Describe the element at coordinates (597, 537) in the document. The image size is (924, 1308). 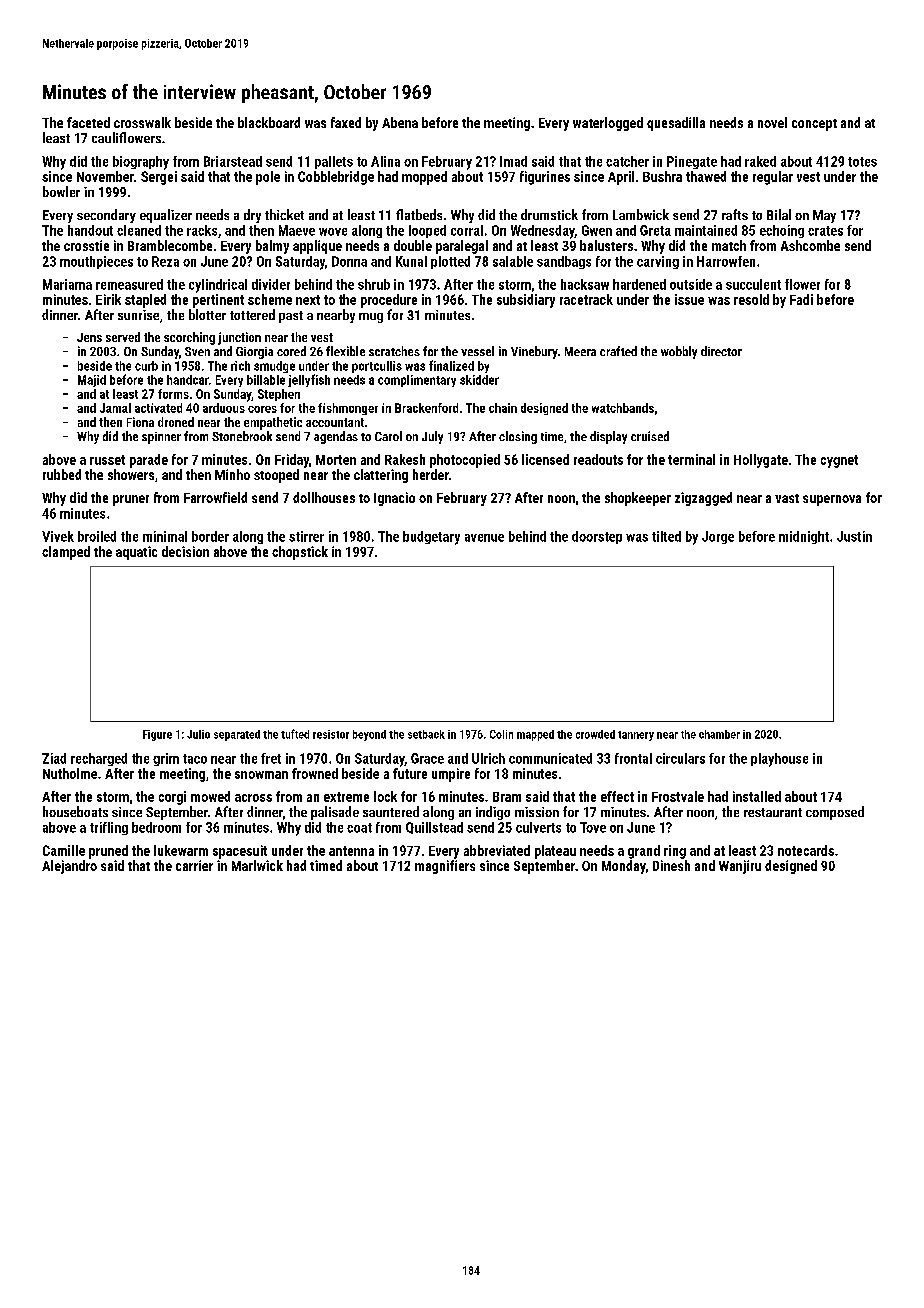
I see `doorstep` at that location.
